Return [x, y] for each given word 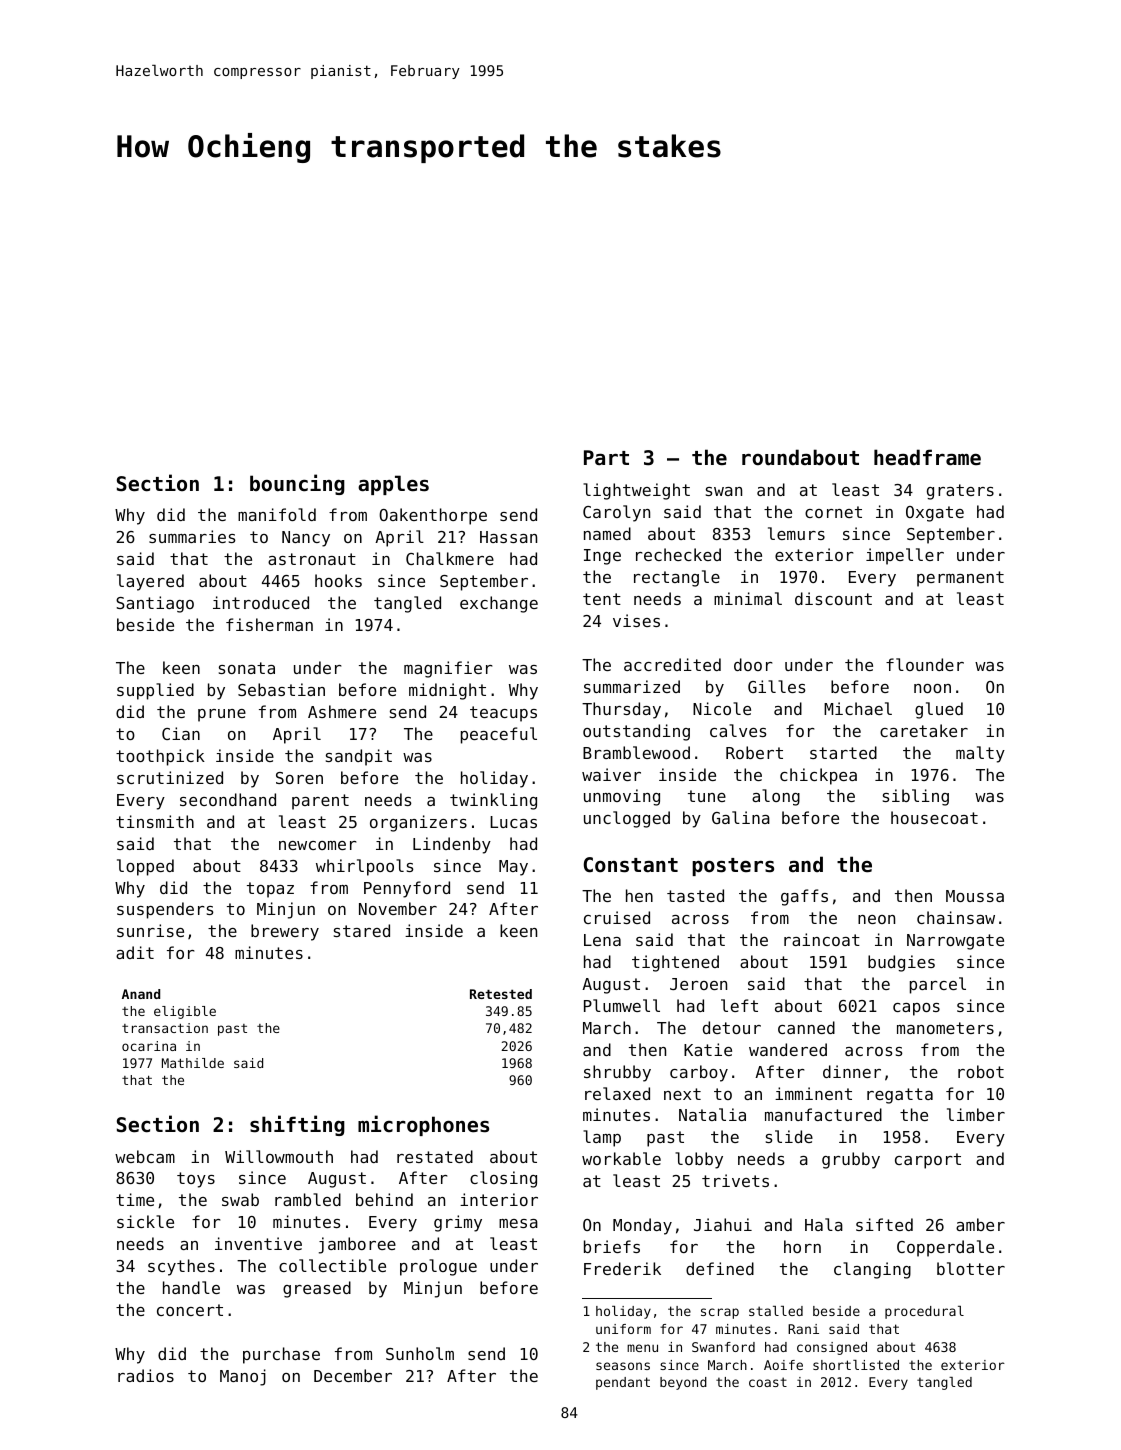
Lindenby [452, 845]
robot [981, 1071]
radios [146, 1375]
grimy [458, 1223]
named [607, 533]
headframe [927, 457]
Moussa [975, 896]
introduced [261, 602]
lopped [145, 867]
